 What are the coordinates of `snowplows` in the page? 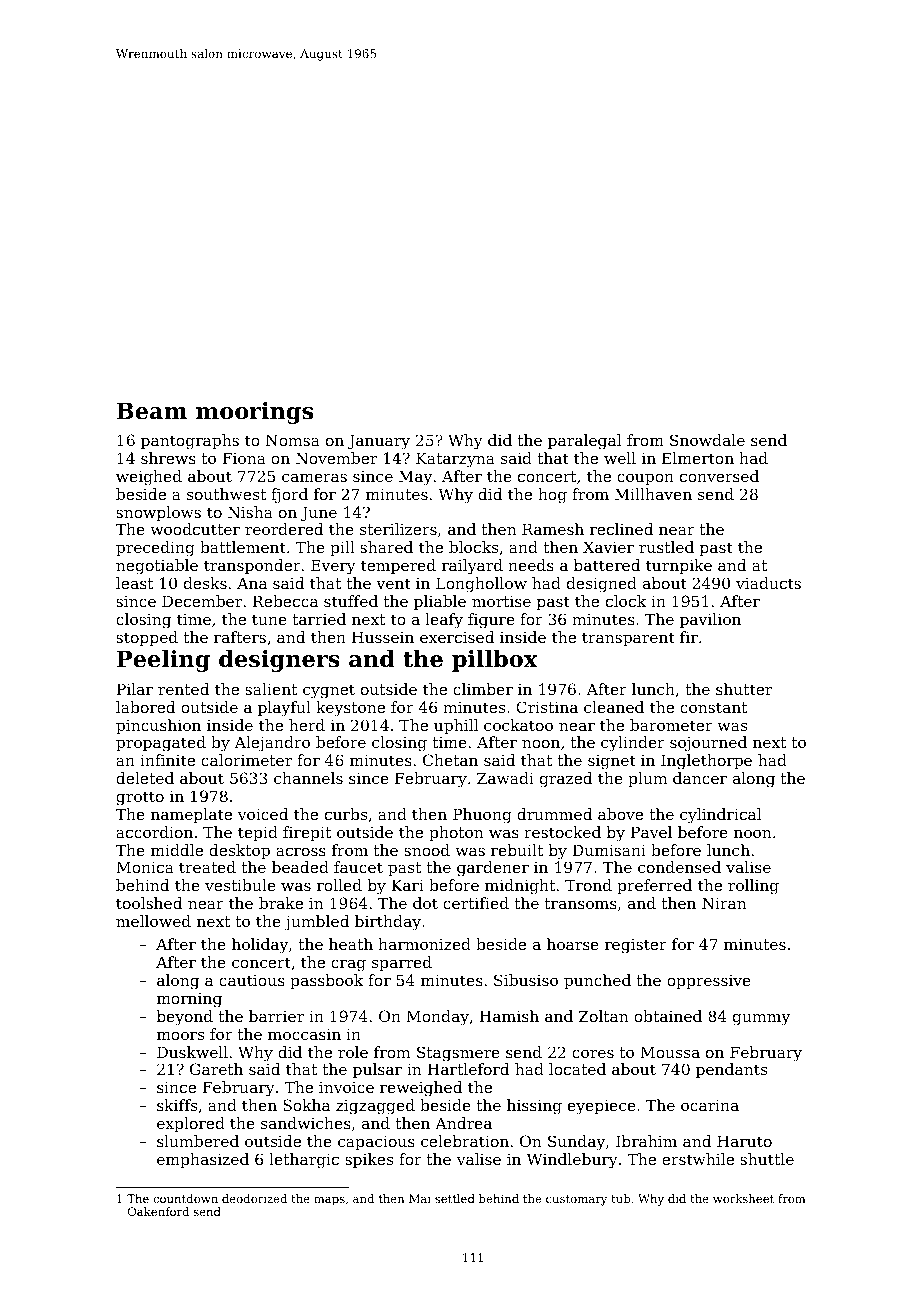 It's located at (158, 513).
